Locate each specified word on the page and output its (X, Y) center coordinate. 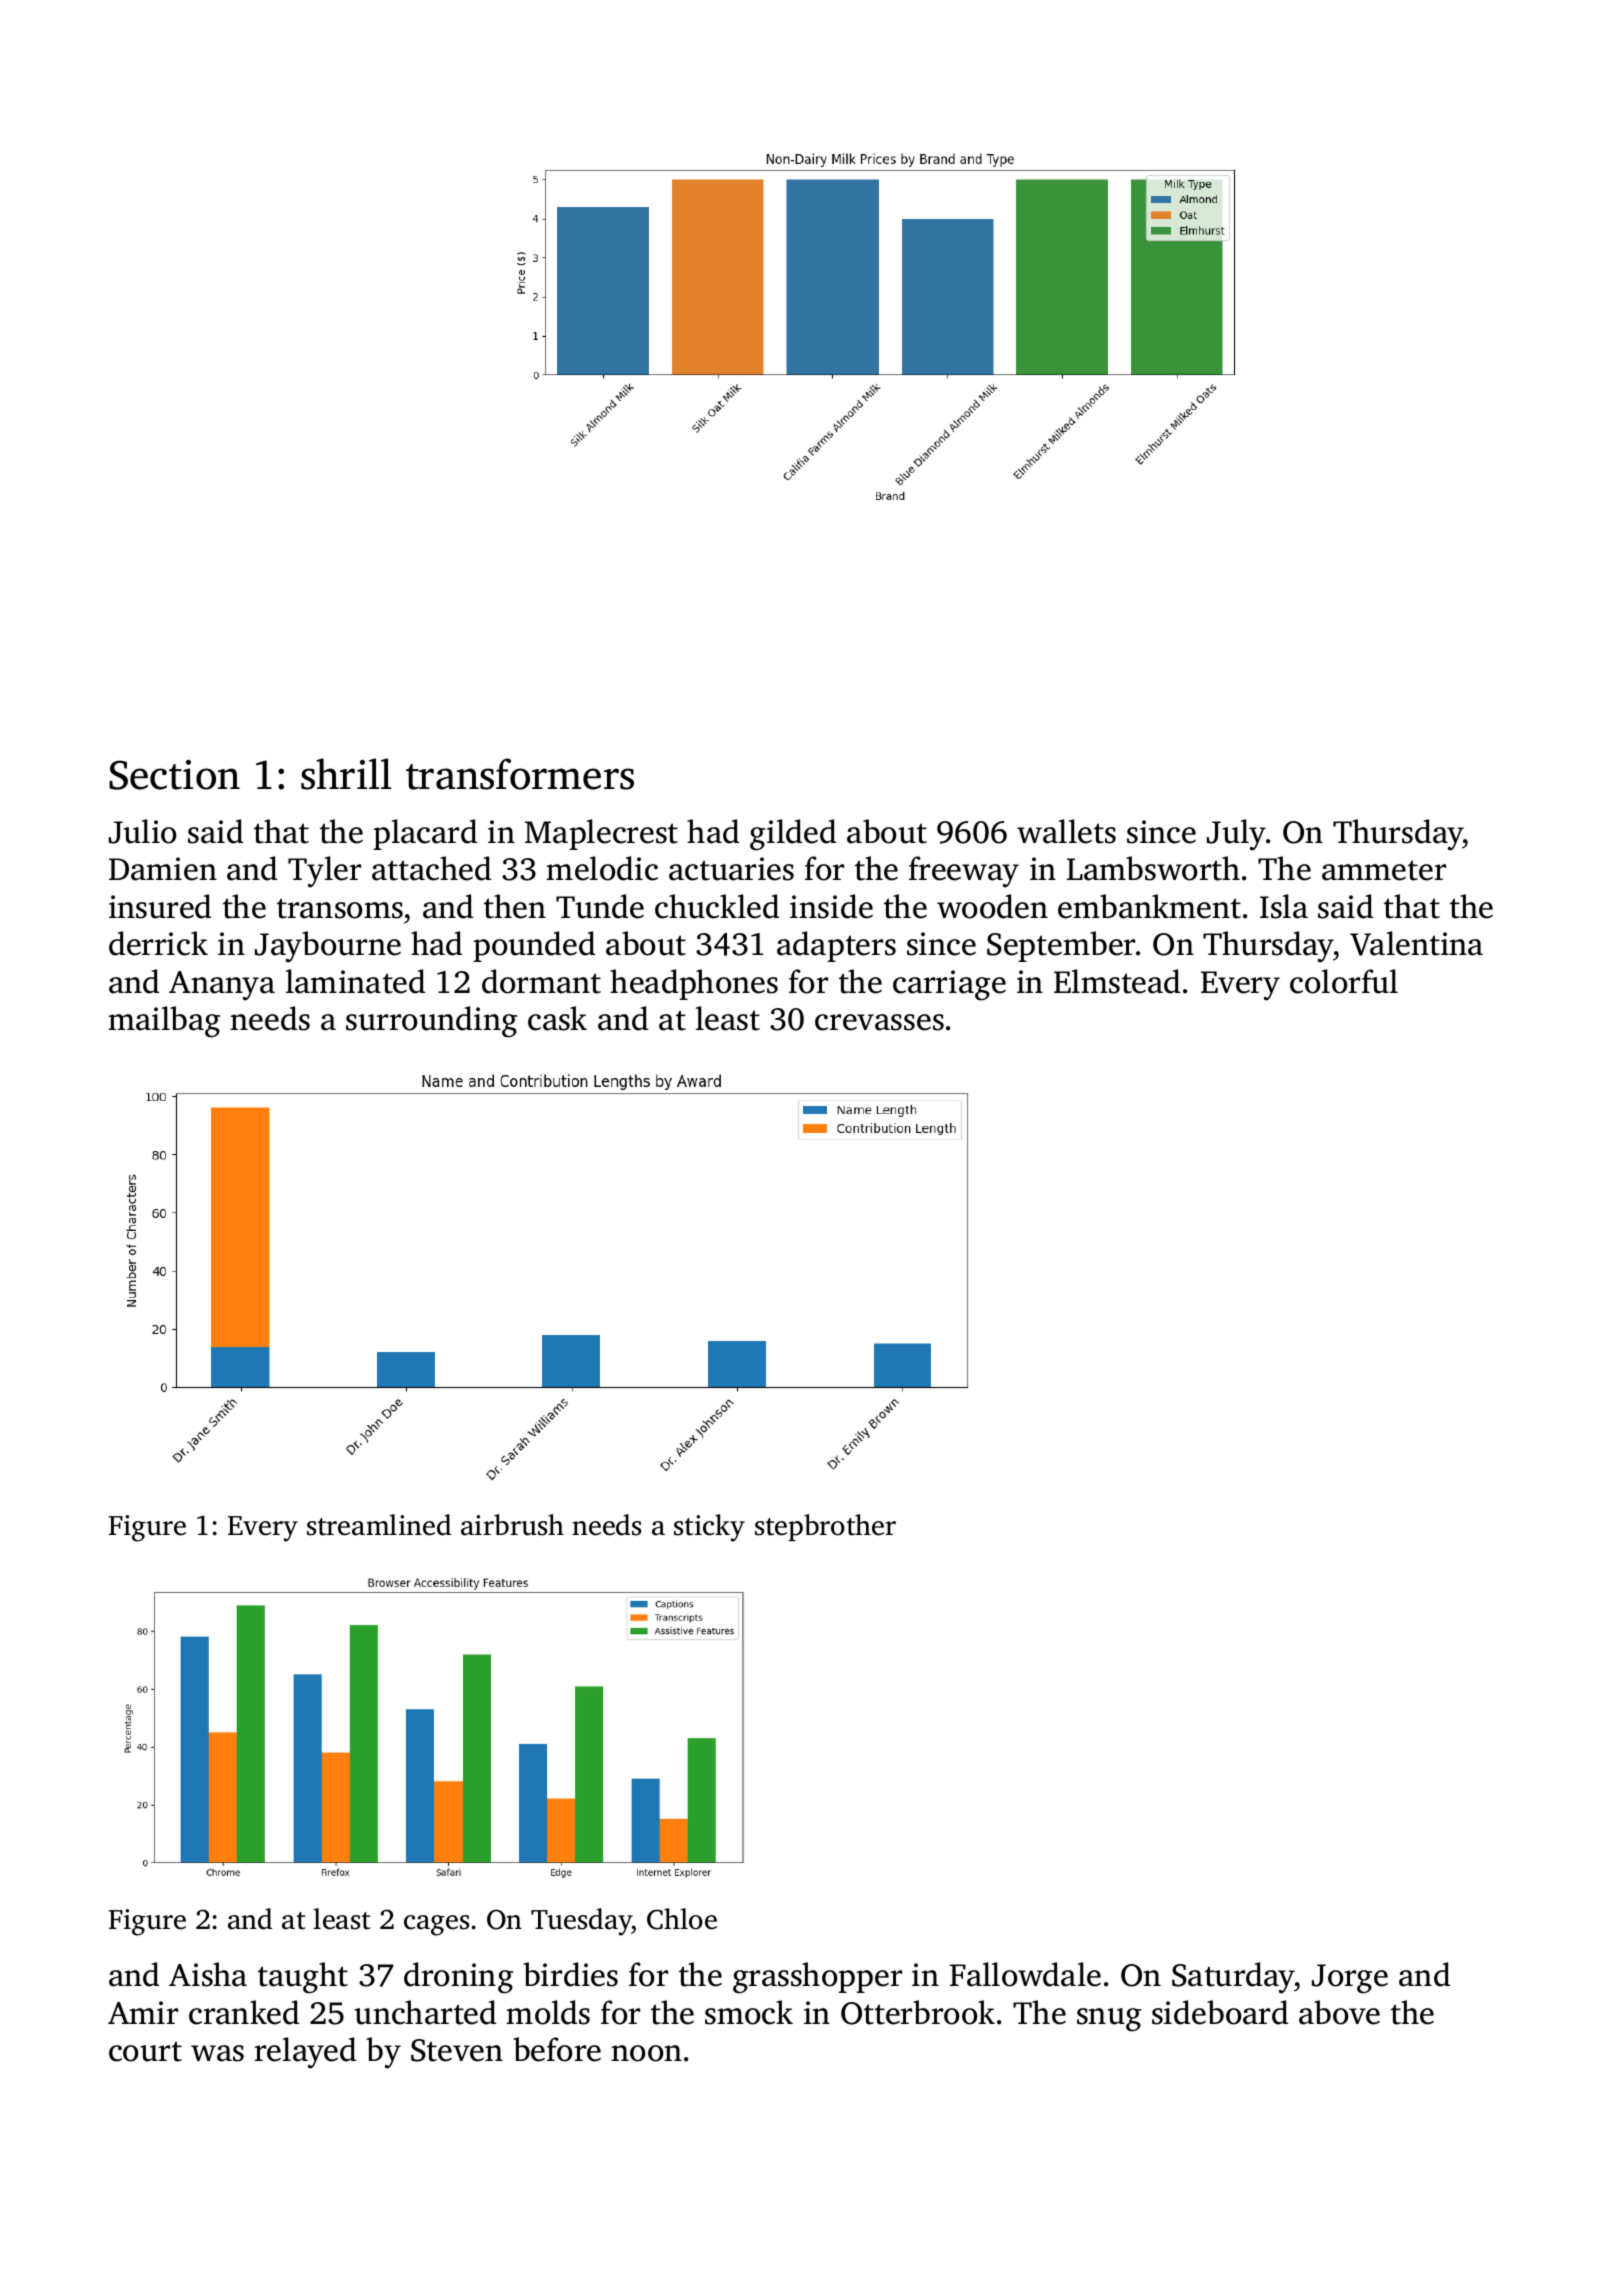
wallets (1066, 831)
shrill (346, 774)
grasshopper (817, 1978)
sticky (709, 1528)
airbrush (512, 1525)
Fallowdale (1025, 1974)
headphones (694, 984)
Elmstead (1117, 981)
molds (548, 2012)
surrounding (431, 1022)
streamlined (379, 1525)
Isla (1284, 906)
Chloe (682, 1919)
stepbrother (825, 1527)
